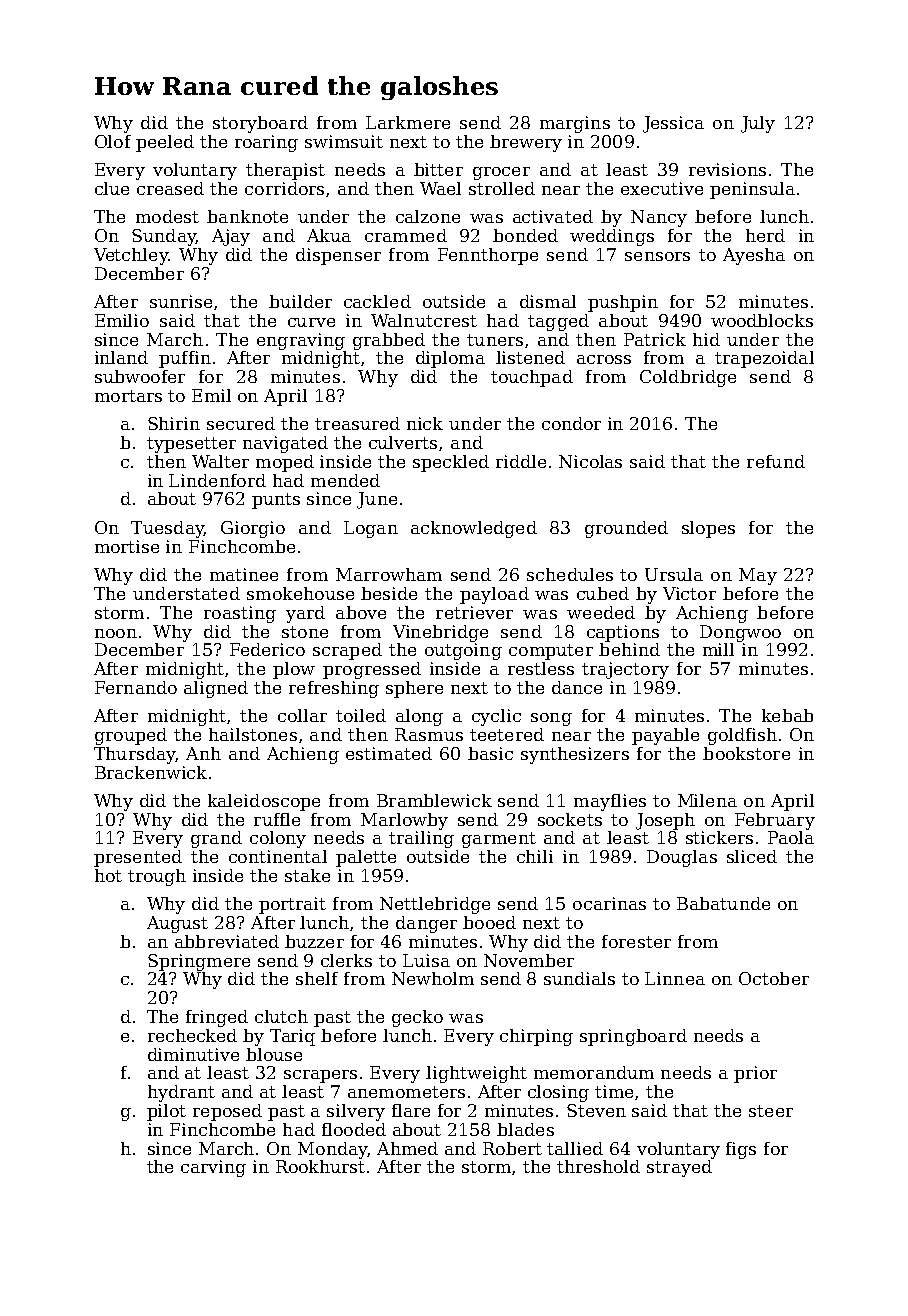  I want to click on kebab, so click(787, 715).
